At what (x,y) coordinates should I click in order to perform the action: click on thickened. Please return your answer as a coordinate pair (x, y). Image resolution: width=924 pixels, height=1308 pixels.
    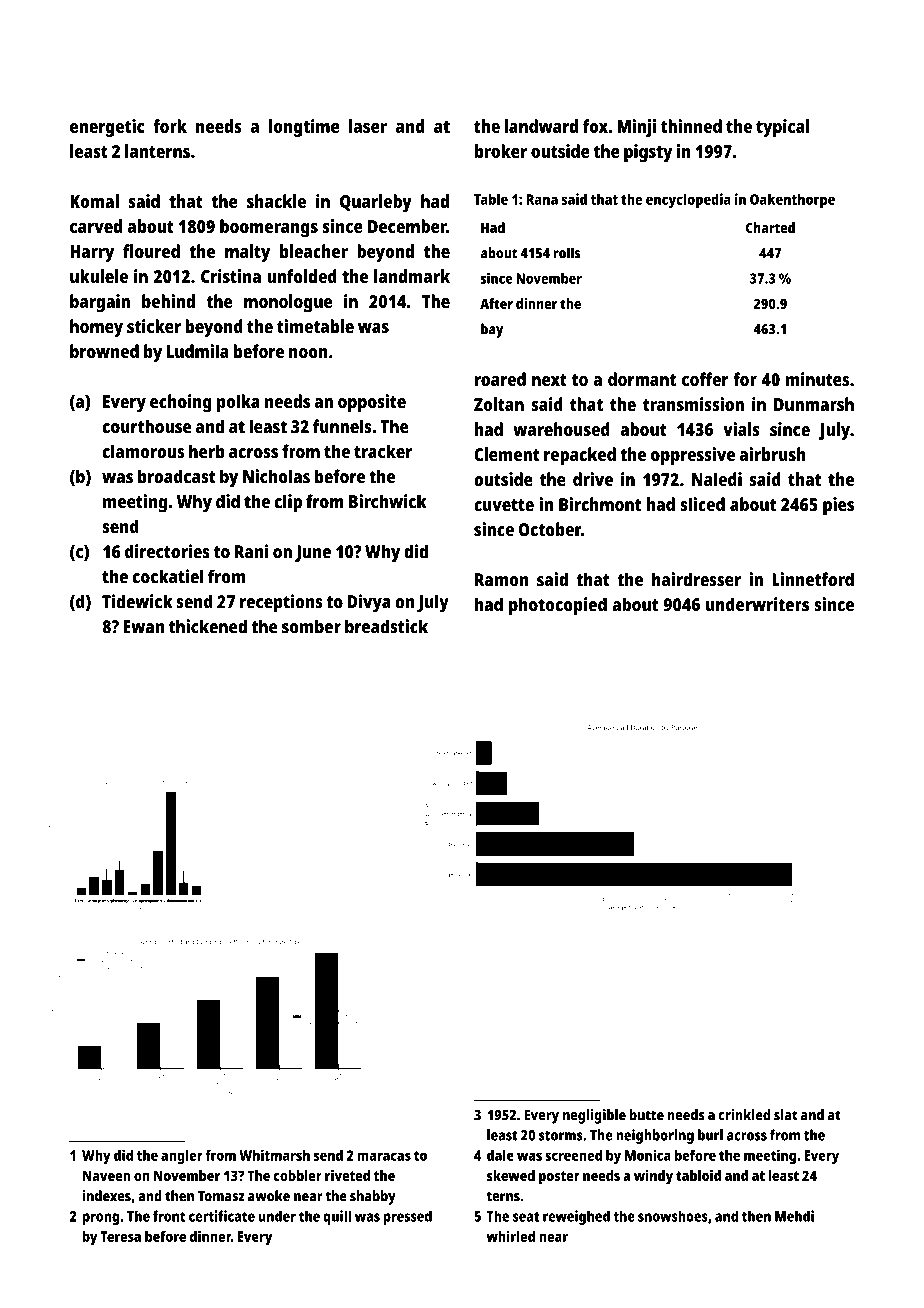
    Looking at the image, I should click on (208, 626).
